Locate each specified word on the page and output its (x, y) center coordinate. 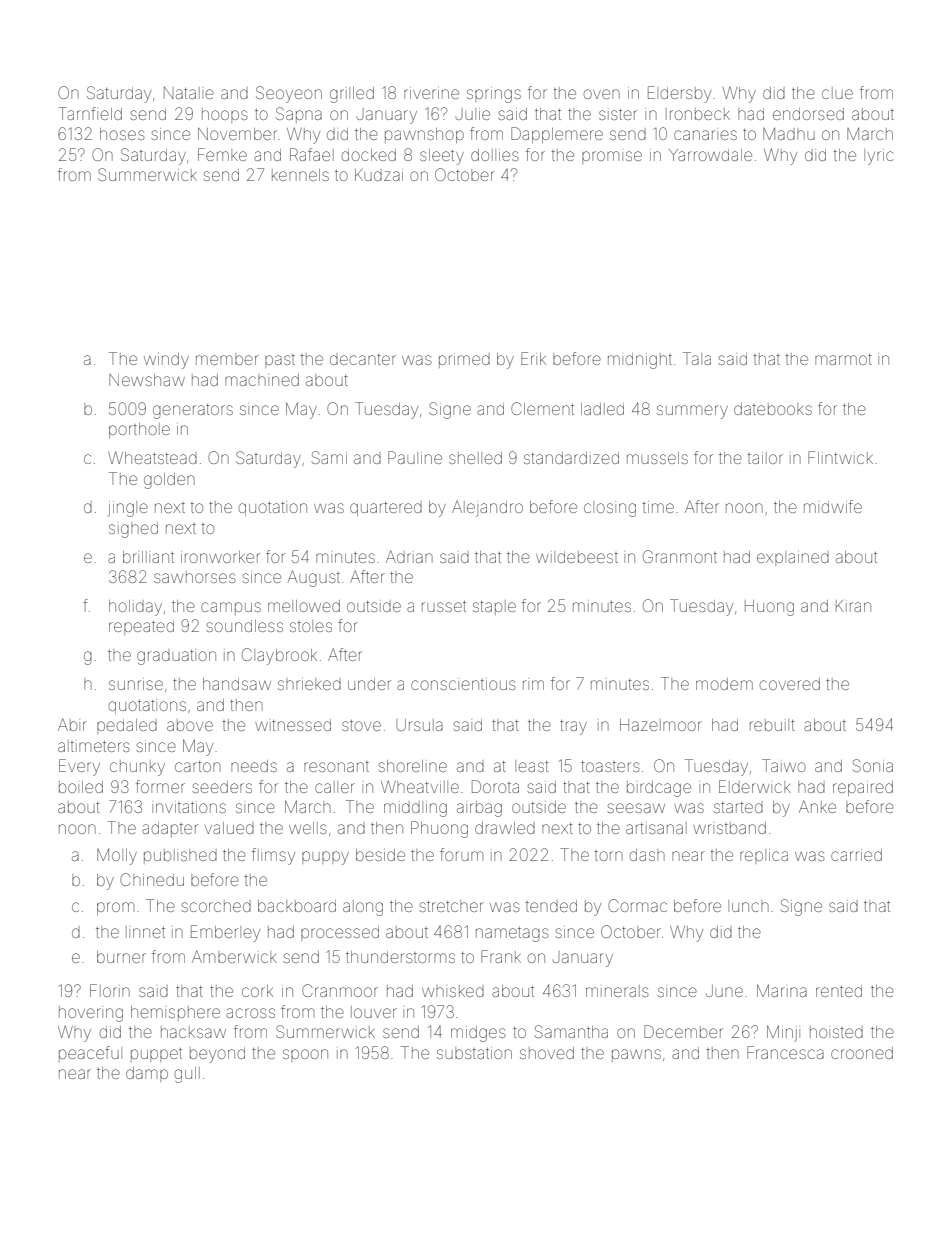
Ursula (419, 725)
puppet (156, 1055)
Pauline (415, 457)
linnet (145, 932)
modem (724, 684)
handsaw (237, 684)
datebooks (773, 409)
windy (166, 361)
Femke (222, 154)
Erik (533, 358)
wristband (729, 828)
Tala (697, 358)
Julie (473, 114)
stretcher (451, 906)
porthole (139, 430)
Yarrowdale (710, 155)
